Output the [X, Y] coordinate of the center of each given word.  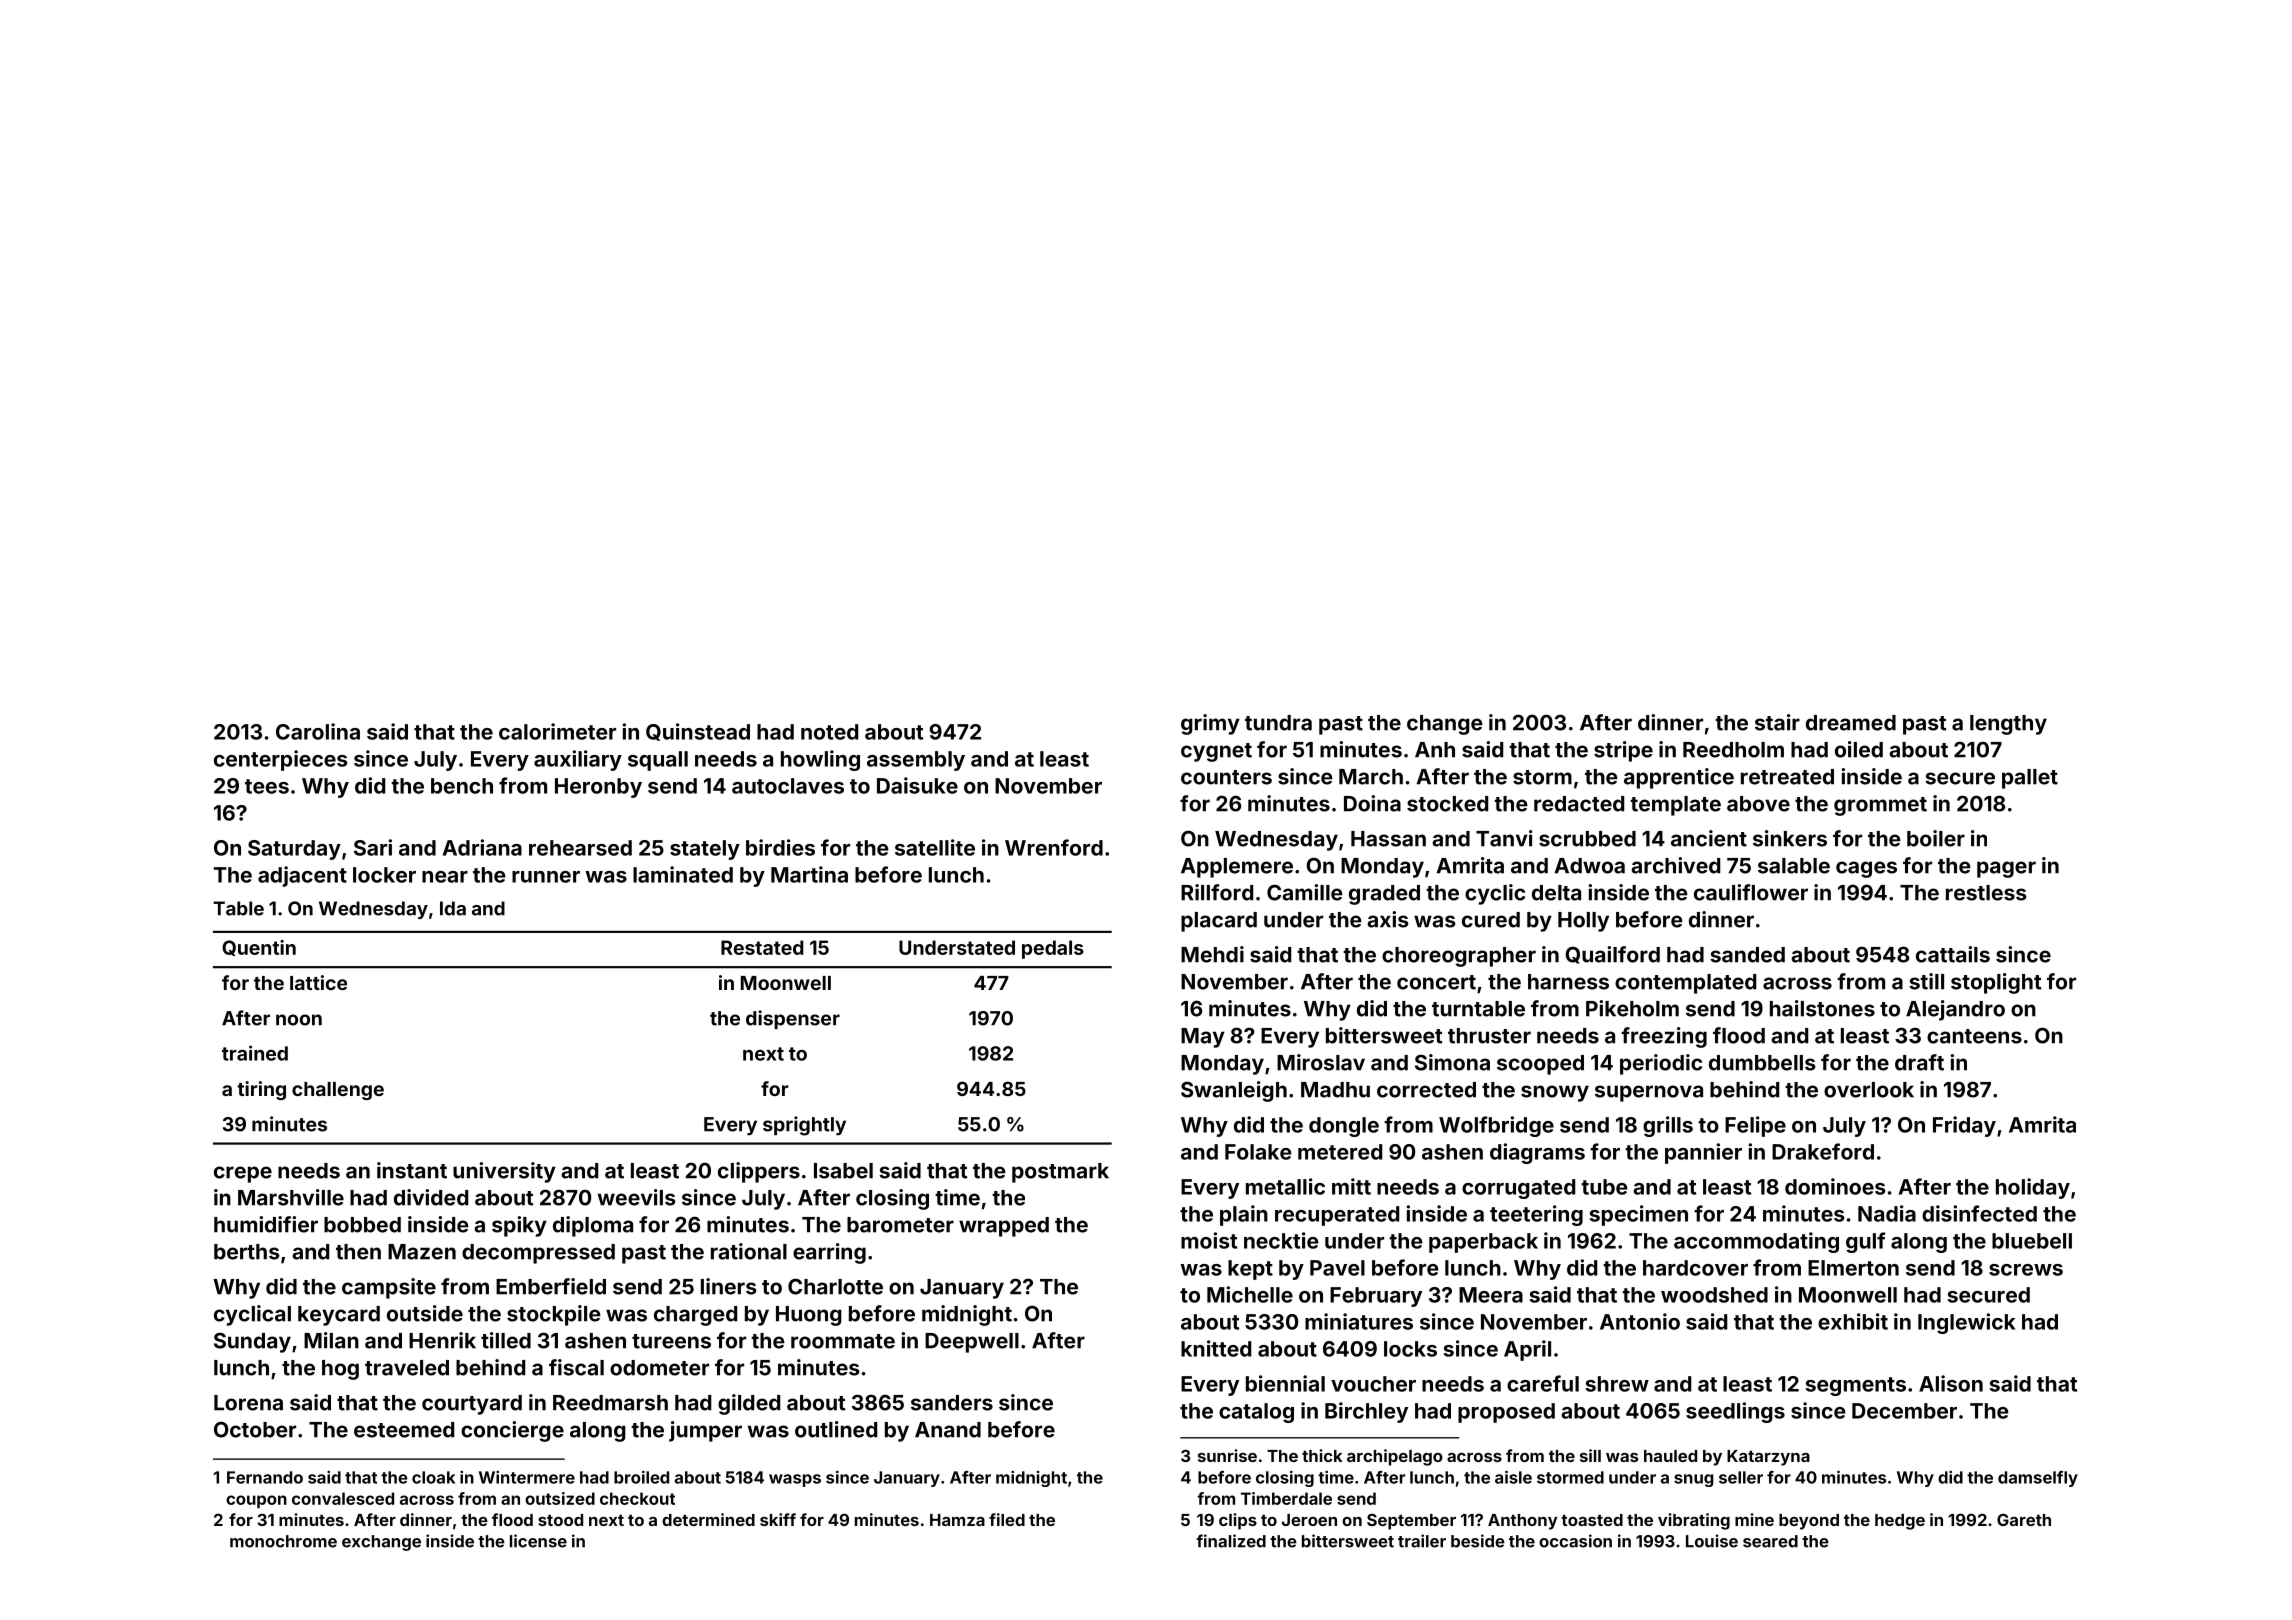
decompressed [538, 1254]
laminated [683, 874]
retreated [1787, 777]
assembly [916, 761]
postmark [1060, 1173]
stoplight [1996, 983]
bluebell [2032, 1241]
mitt [1351, 1186]
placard [1219, 922]
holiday [2033, 1188]
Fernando [265, 1477]
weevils [637, 1197]
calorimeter [557, 731]
